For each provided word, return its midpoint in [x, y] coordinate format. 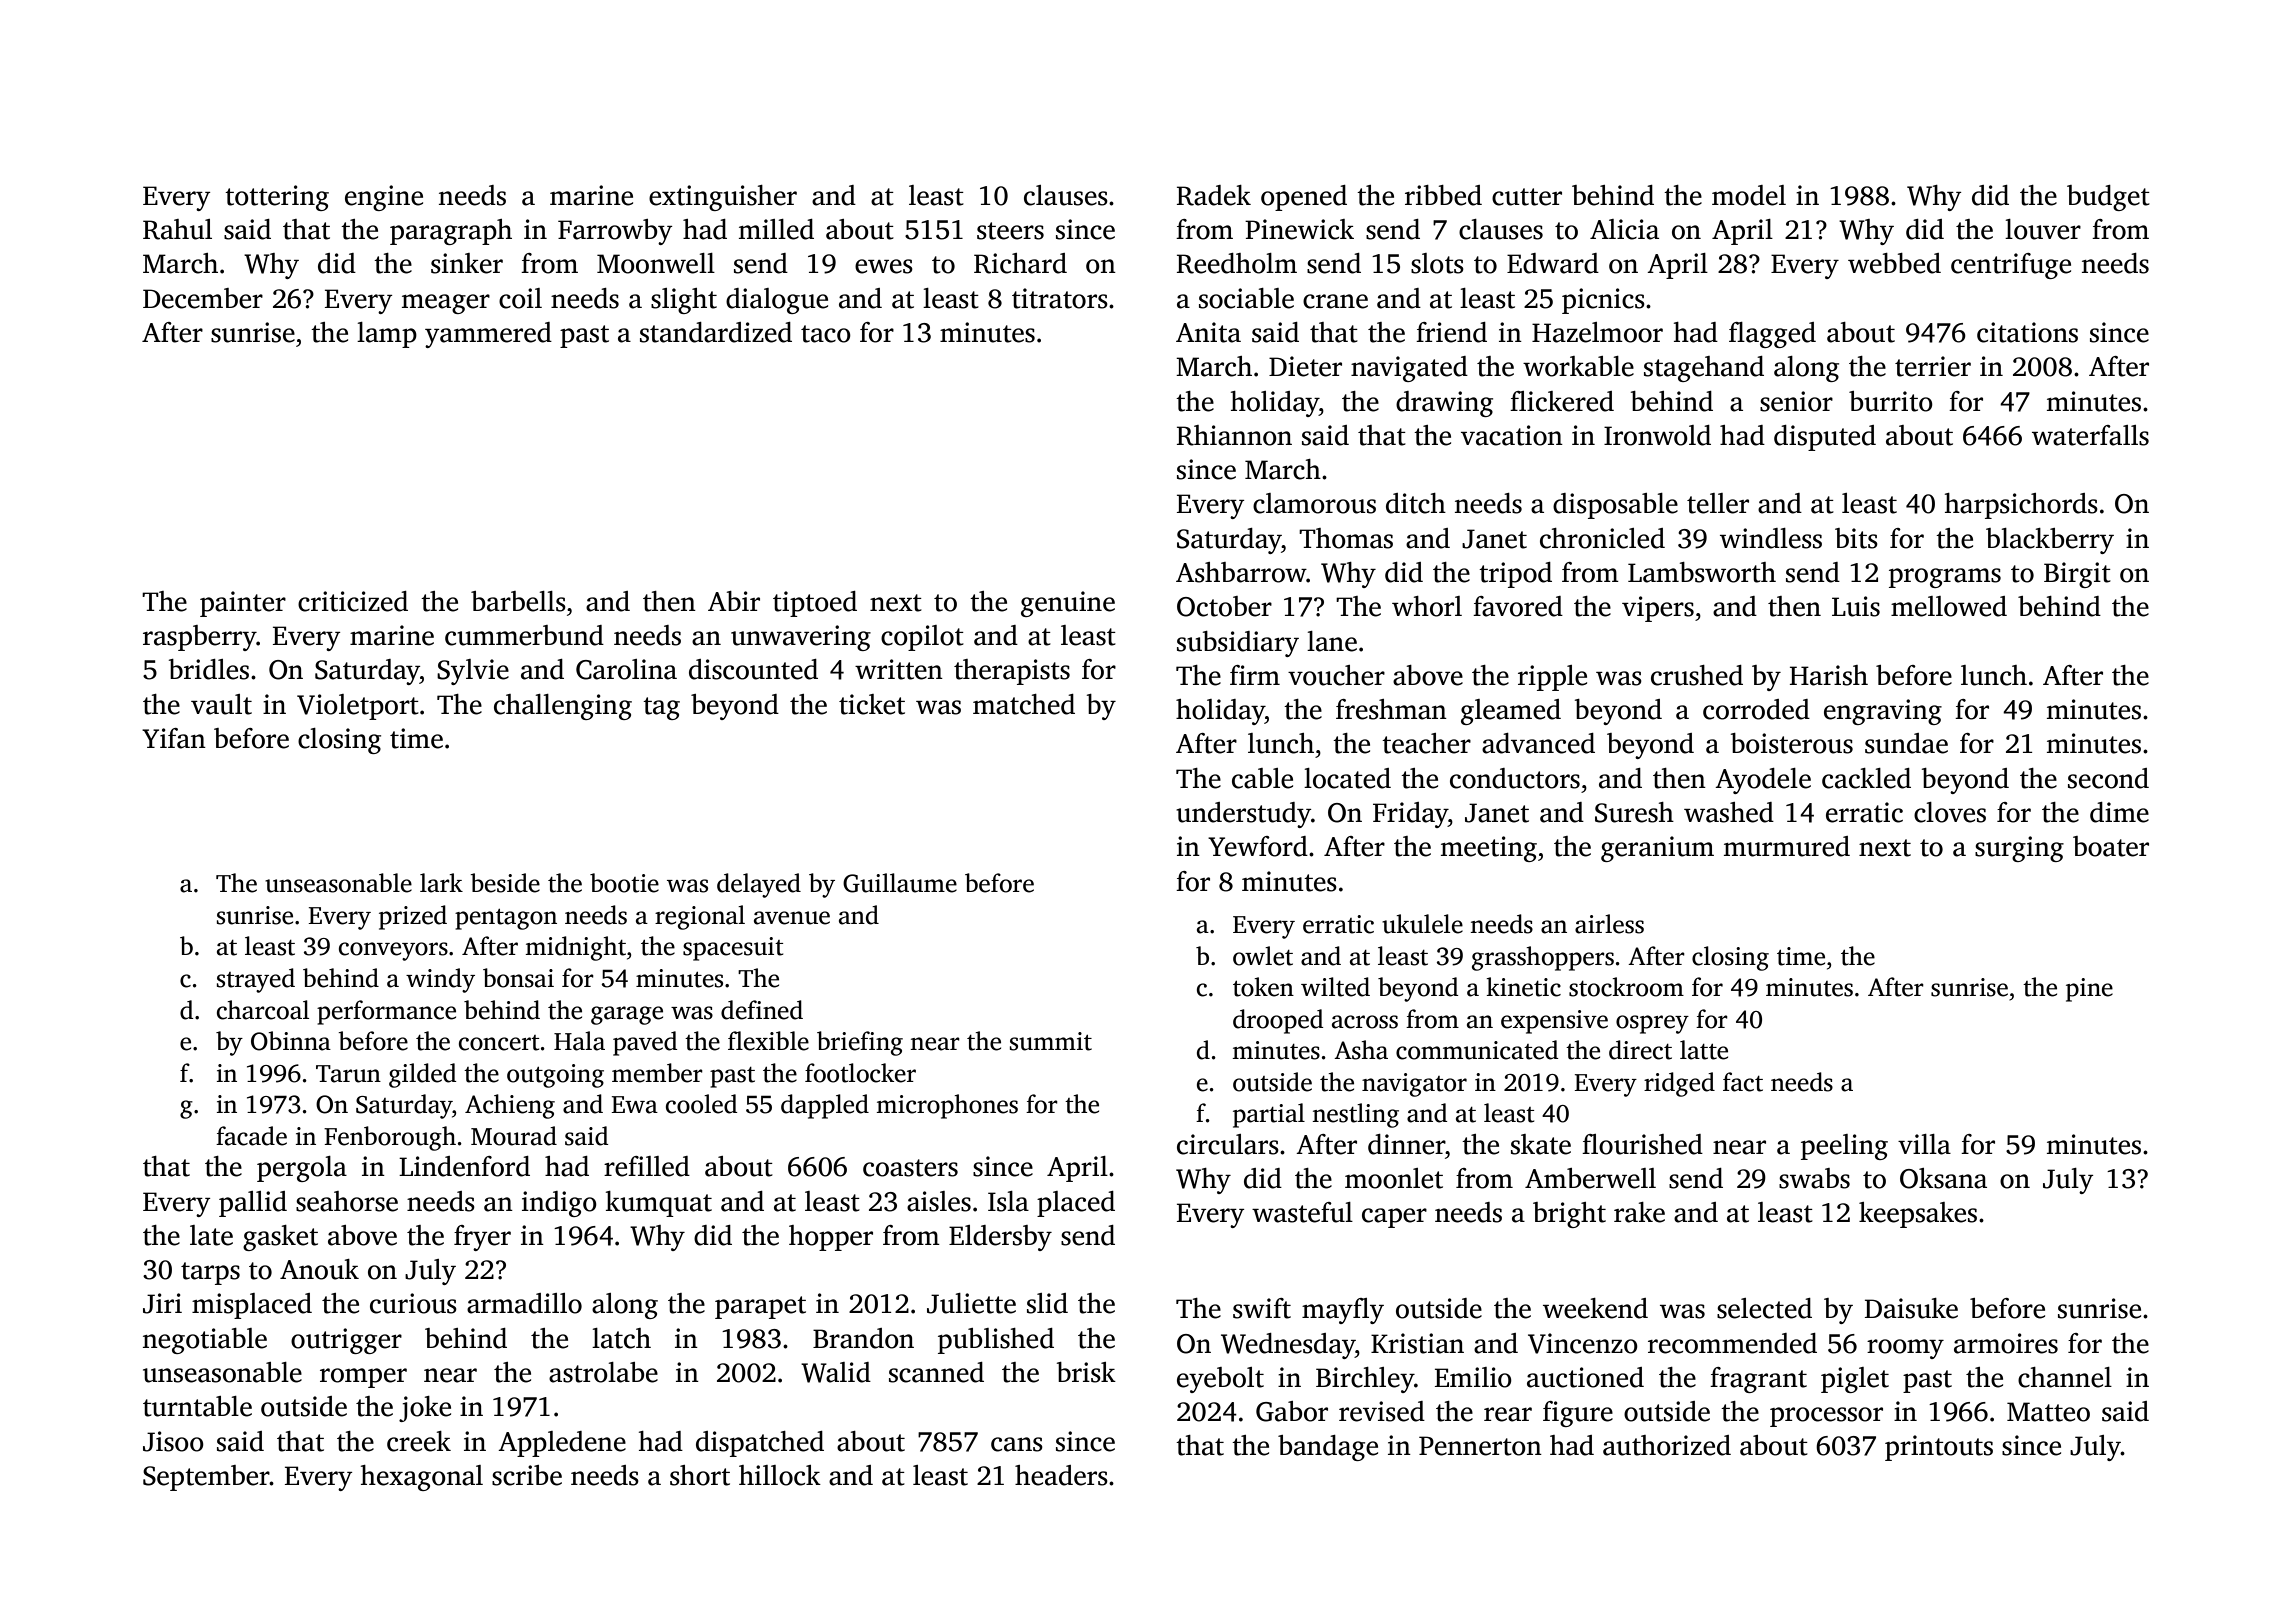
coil [520, 298]
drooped [1278, 1021]
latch [621, 1338]
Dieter [1305, 366]
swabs [1814, 1178]
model [1749, 195]
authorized [1667, 1445]
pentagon [506, 919]
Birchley [1365, 1380]
